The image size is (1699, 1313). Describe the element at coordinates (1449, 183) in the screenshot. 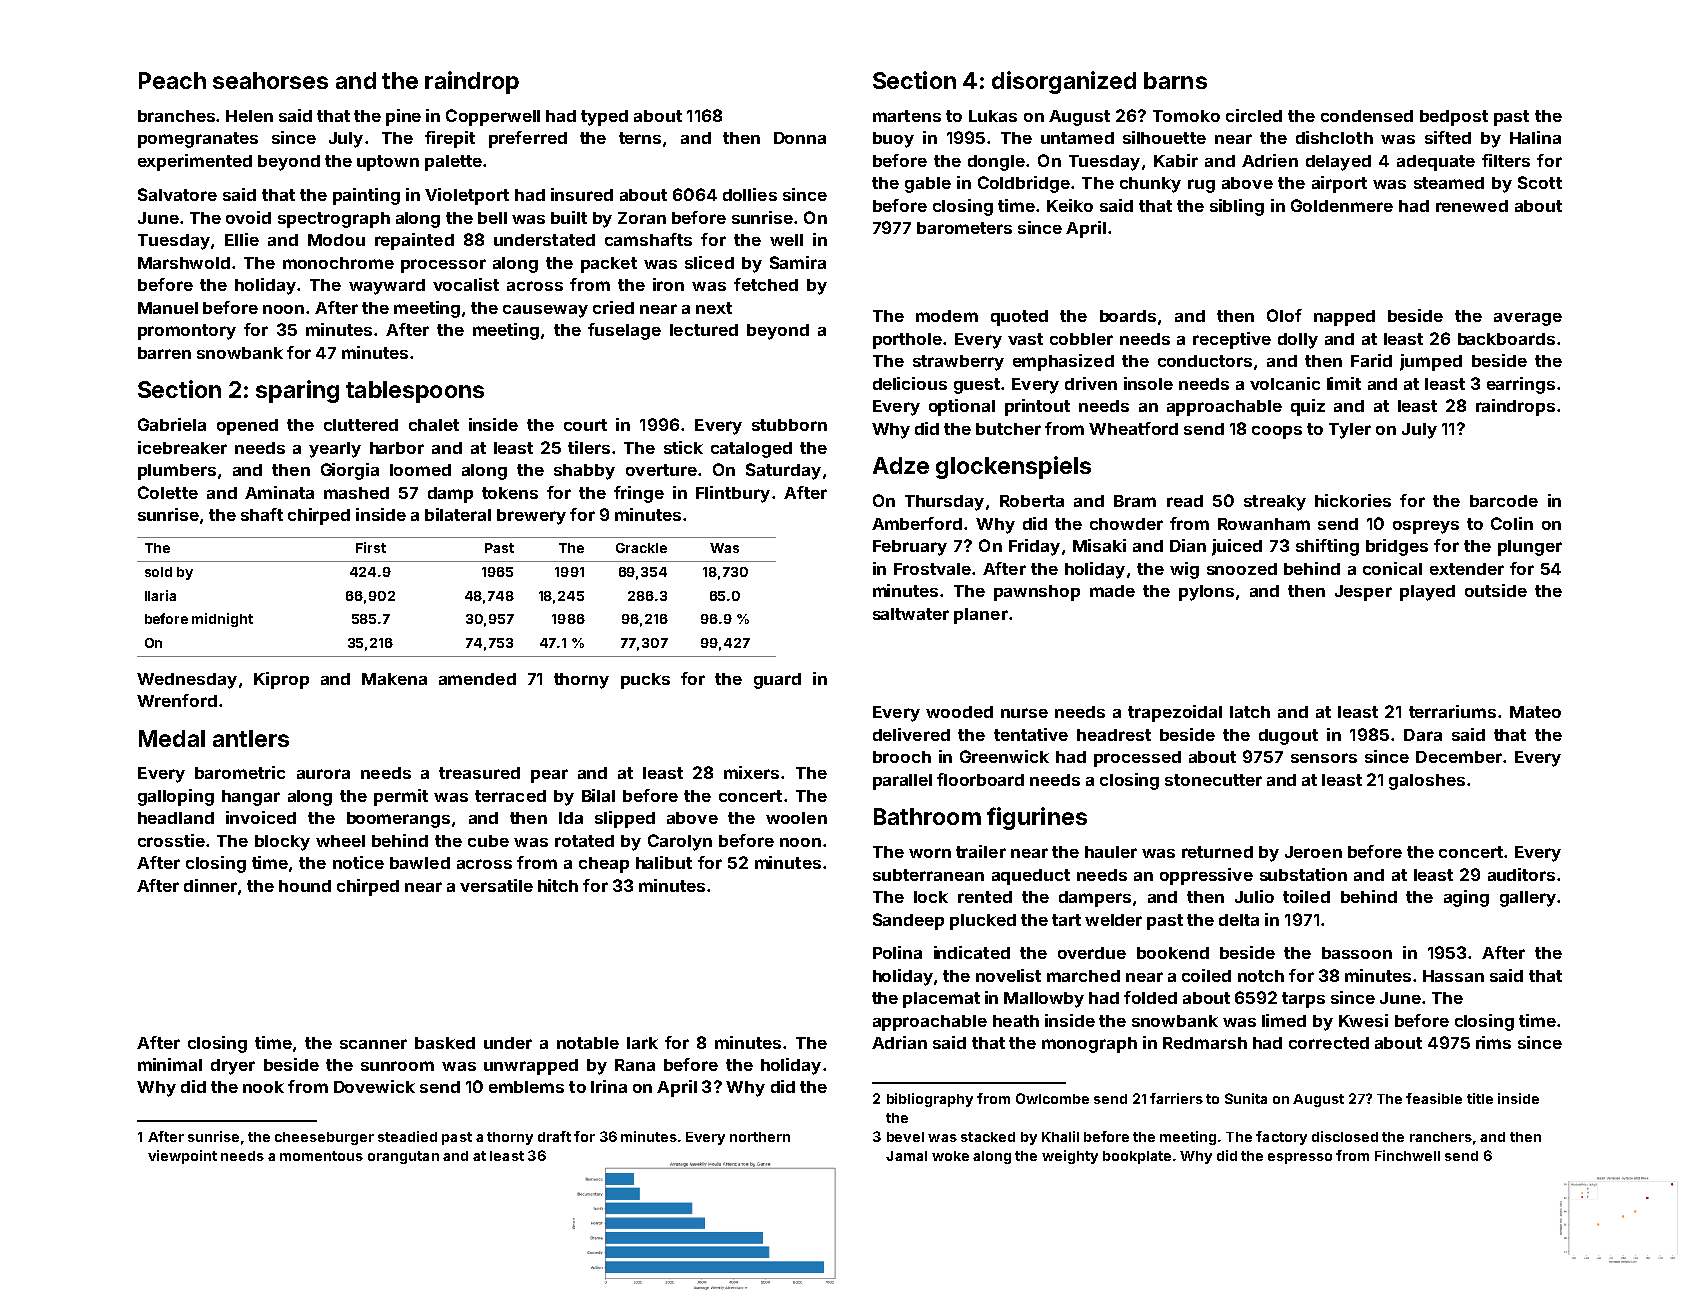

I see `steamed` at that location.
